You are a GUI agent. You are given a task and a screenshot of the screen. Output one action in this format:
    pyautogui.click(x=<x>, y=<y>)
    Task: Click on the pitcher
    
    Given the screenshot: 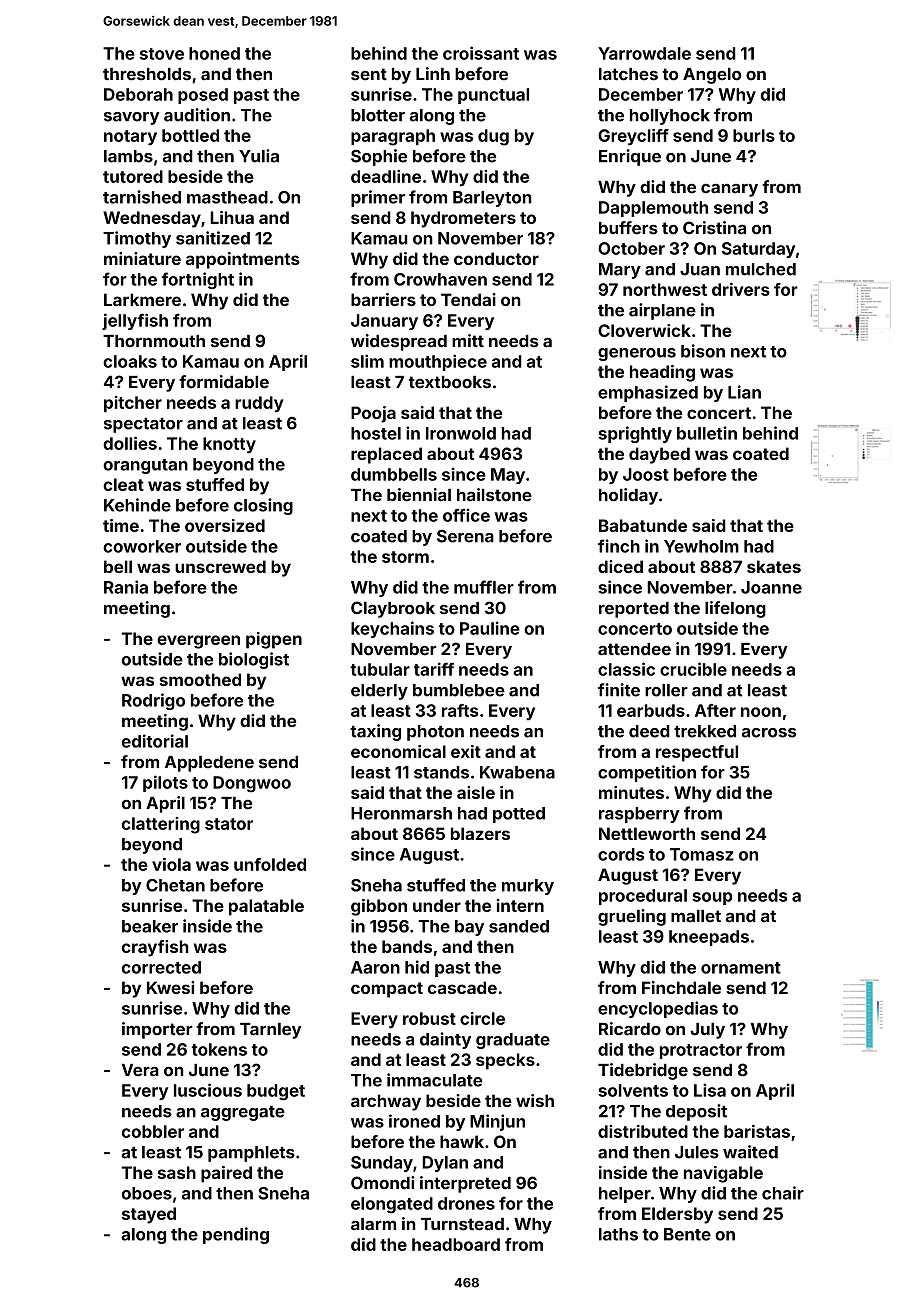 What is the action you would take?
    pyautogui.click(x=133, y=404)
